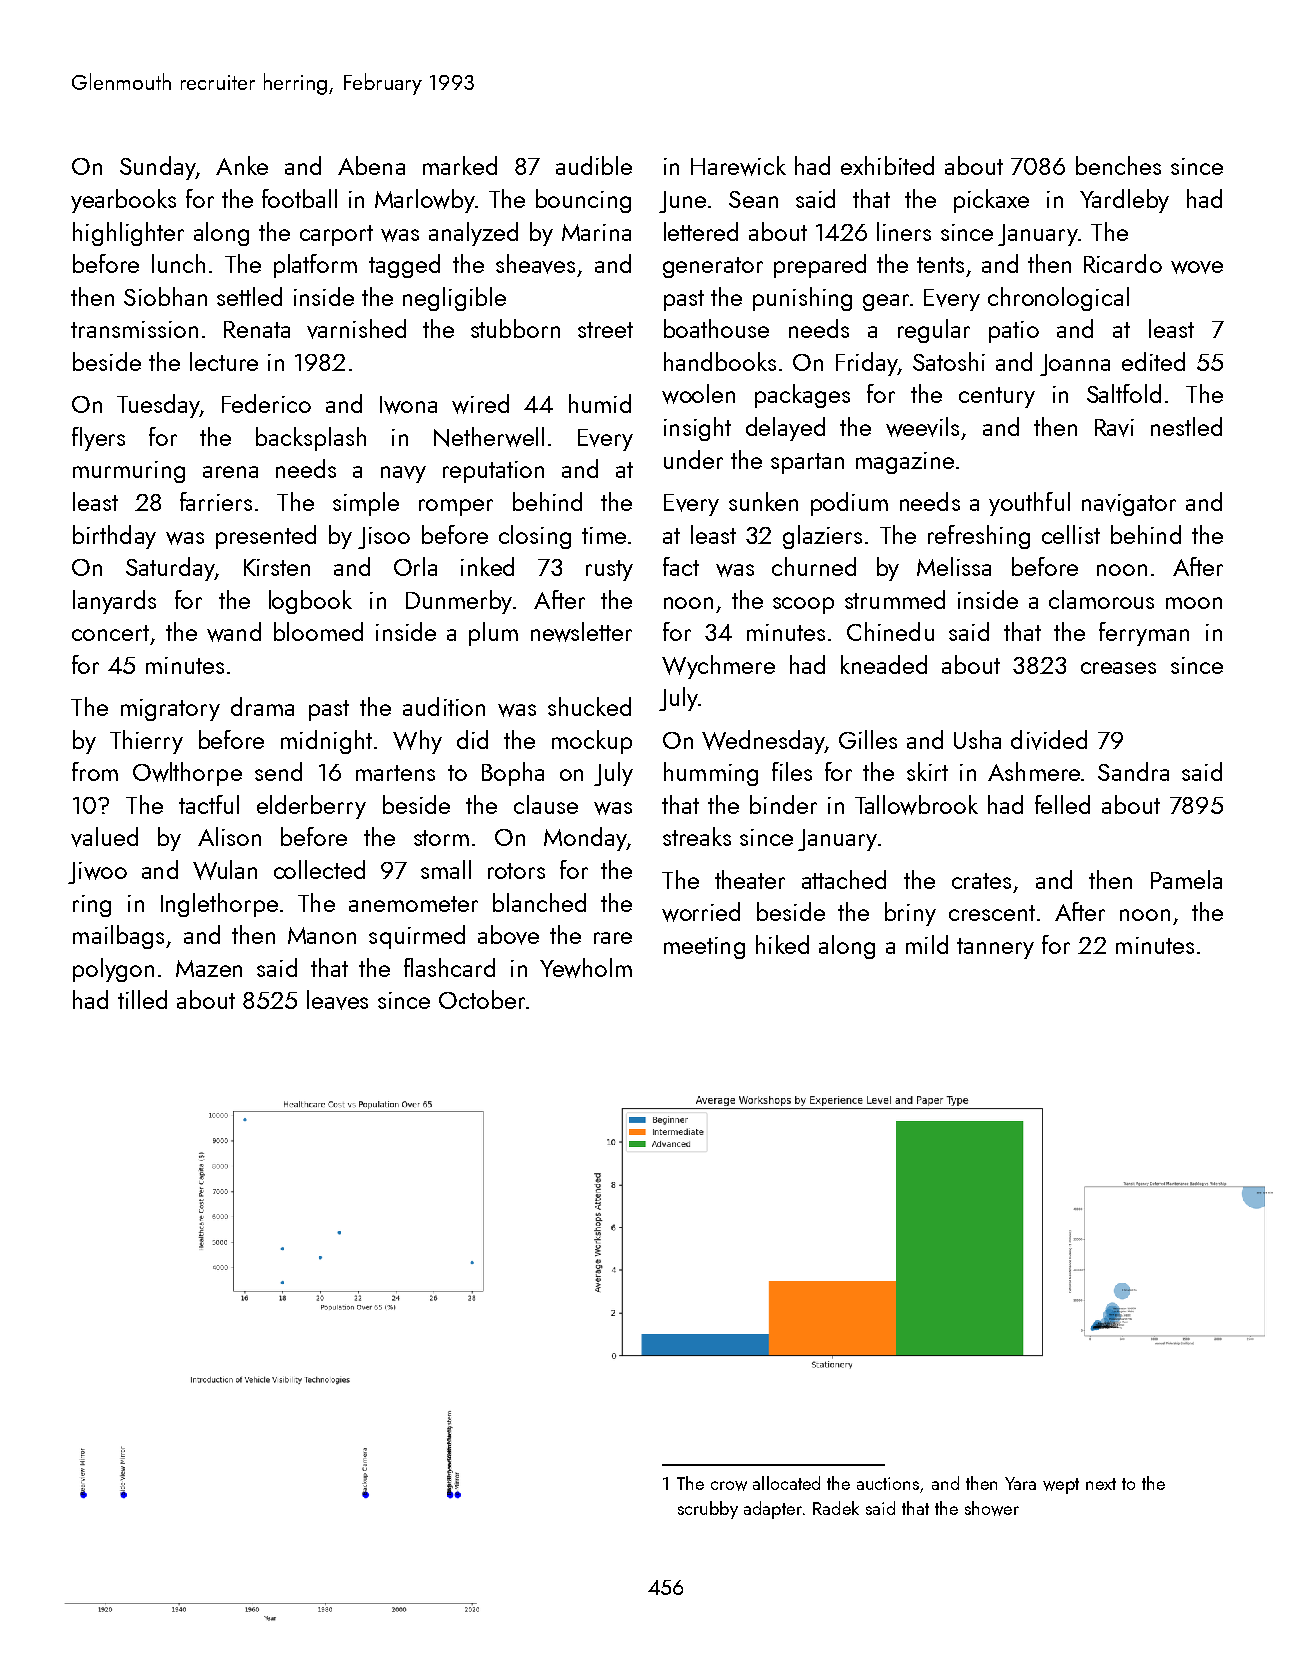  What do you see at coordinates (594, 165) in the screenshot?
I see `audible` at bounding box center [594, 165].
